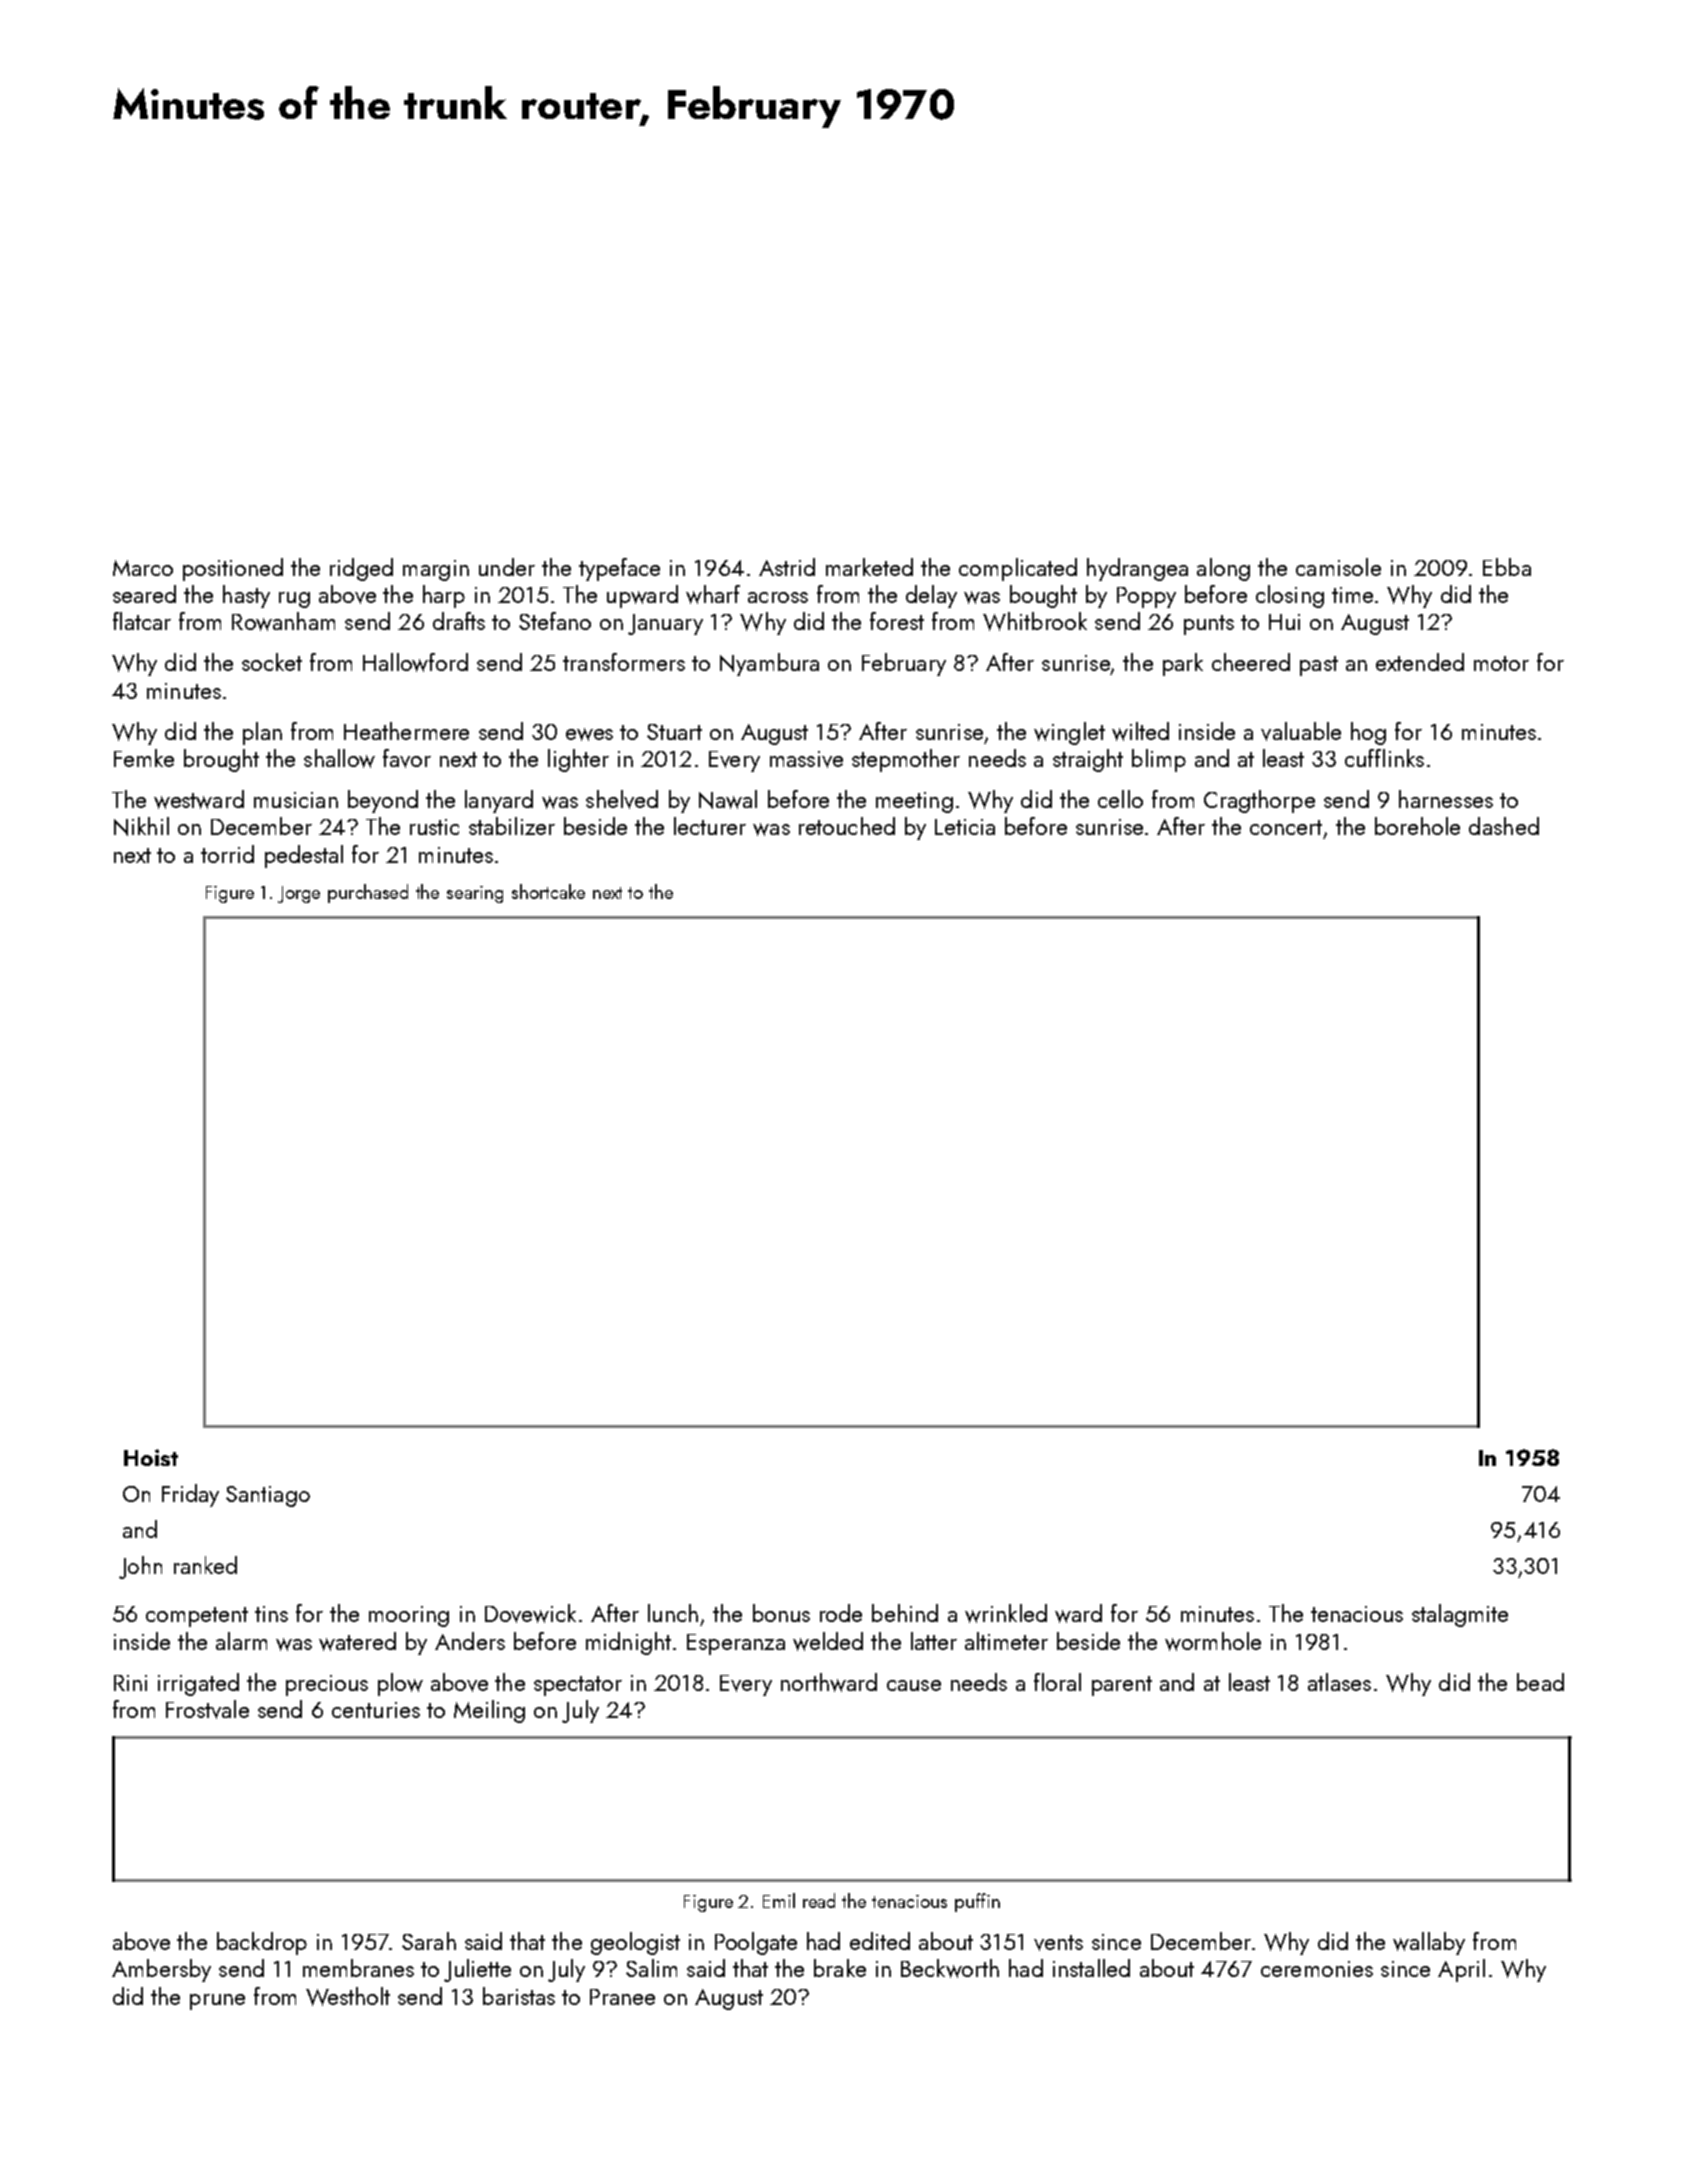  Describe the element at coordinates (950, 1968) in the screenshot. I see `Beckworth` at that location.
